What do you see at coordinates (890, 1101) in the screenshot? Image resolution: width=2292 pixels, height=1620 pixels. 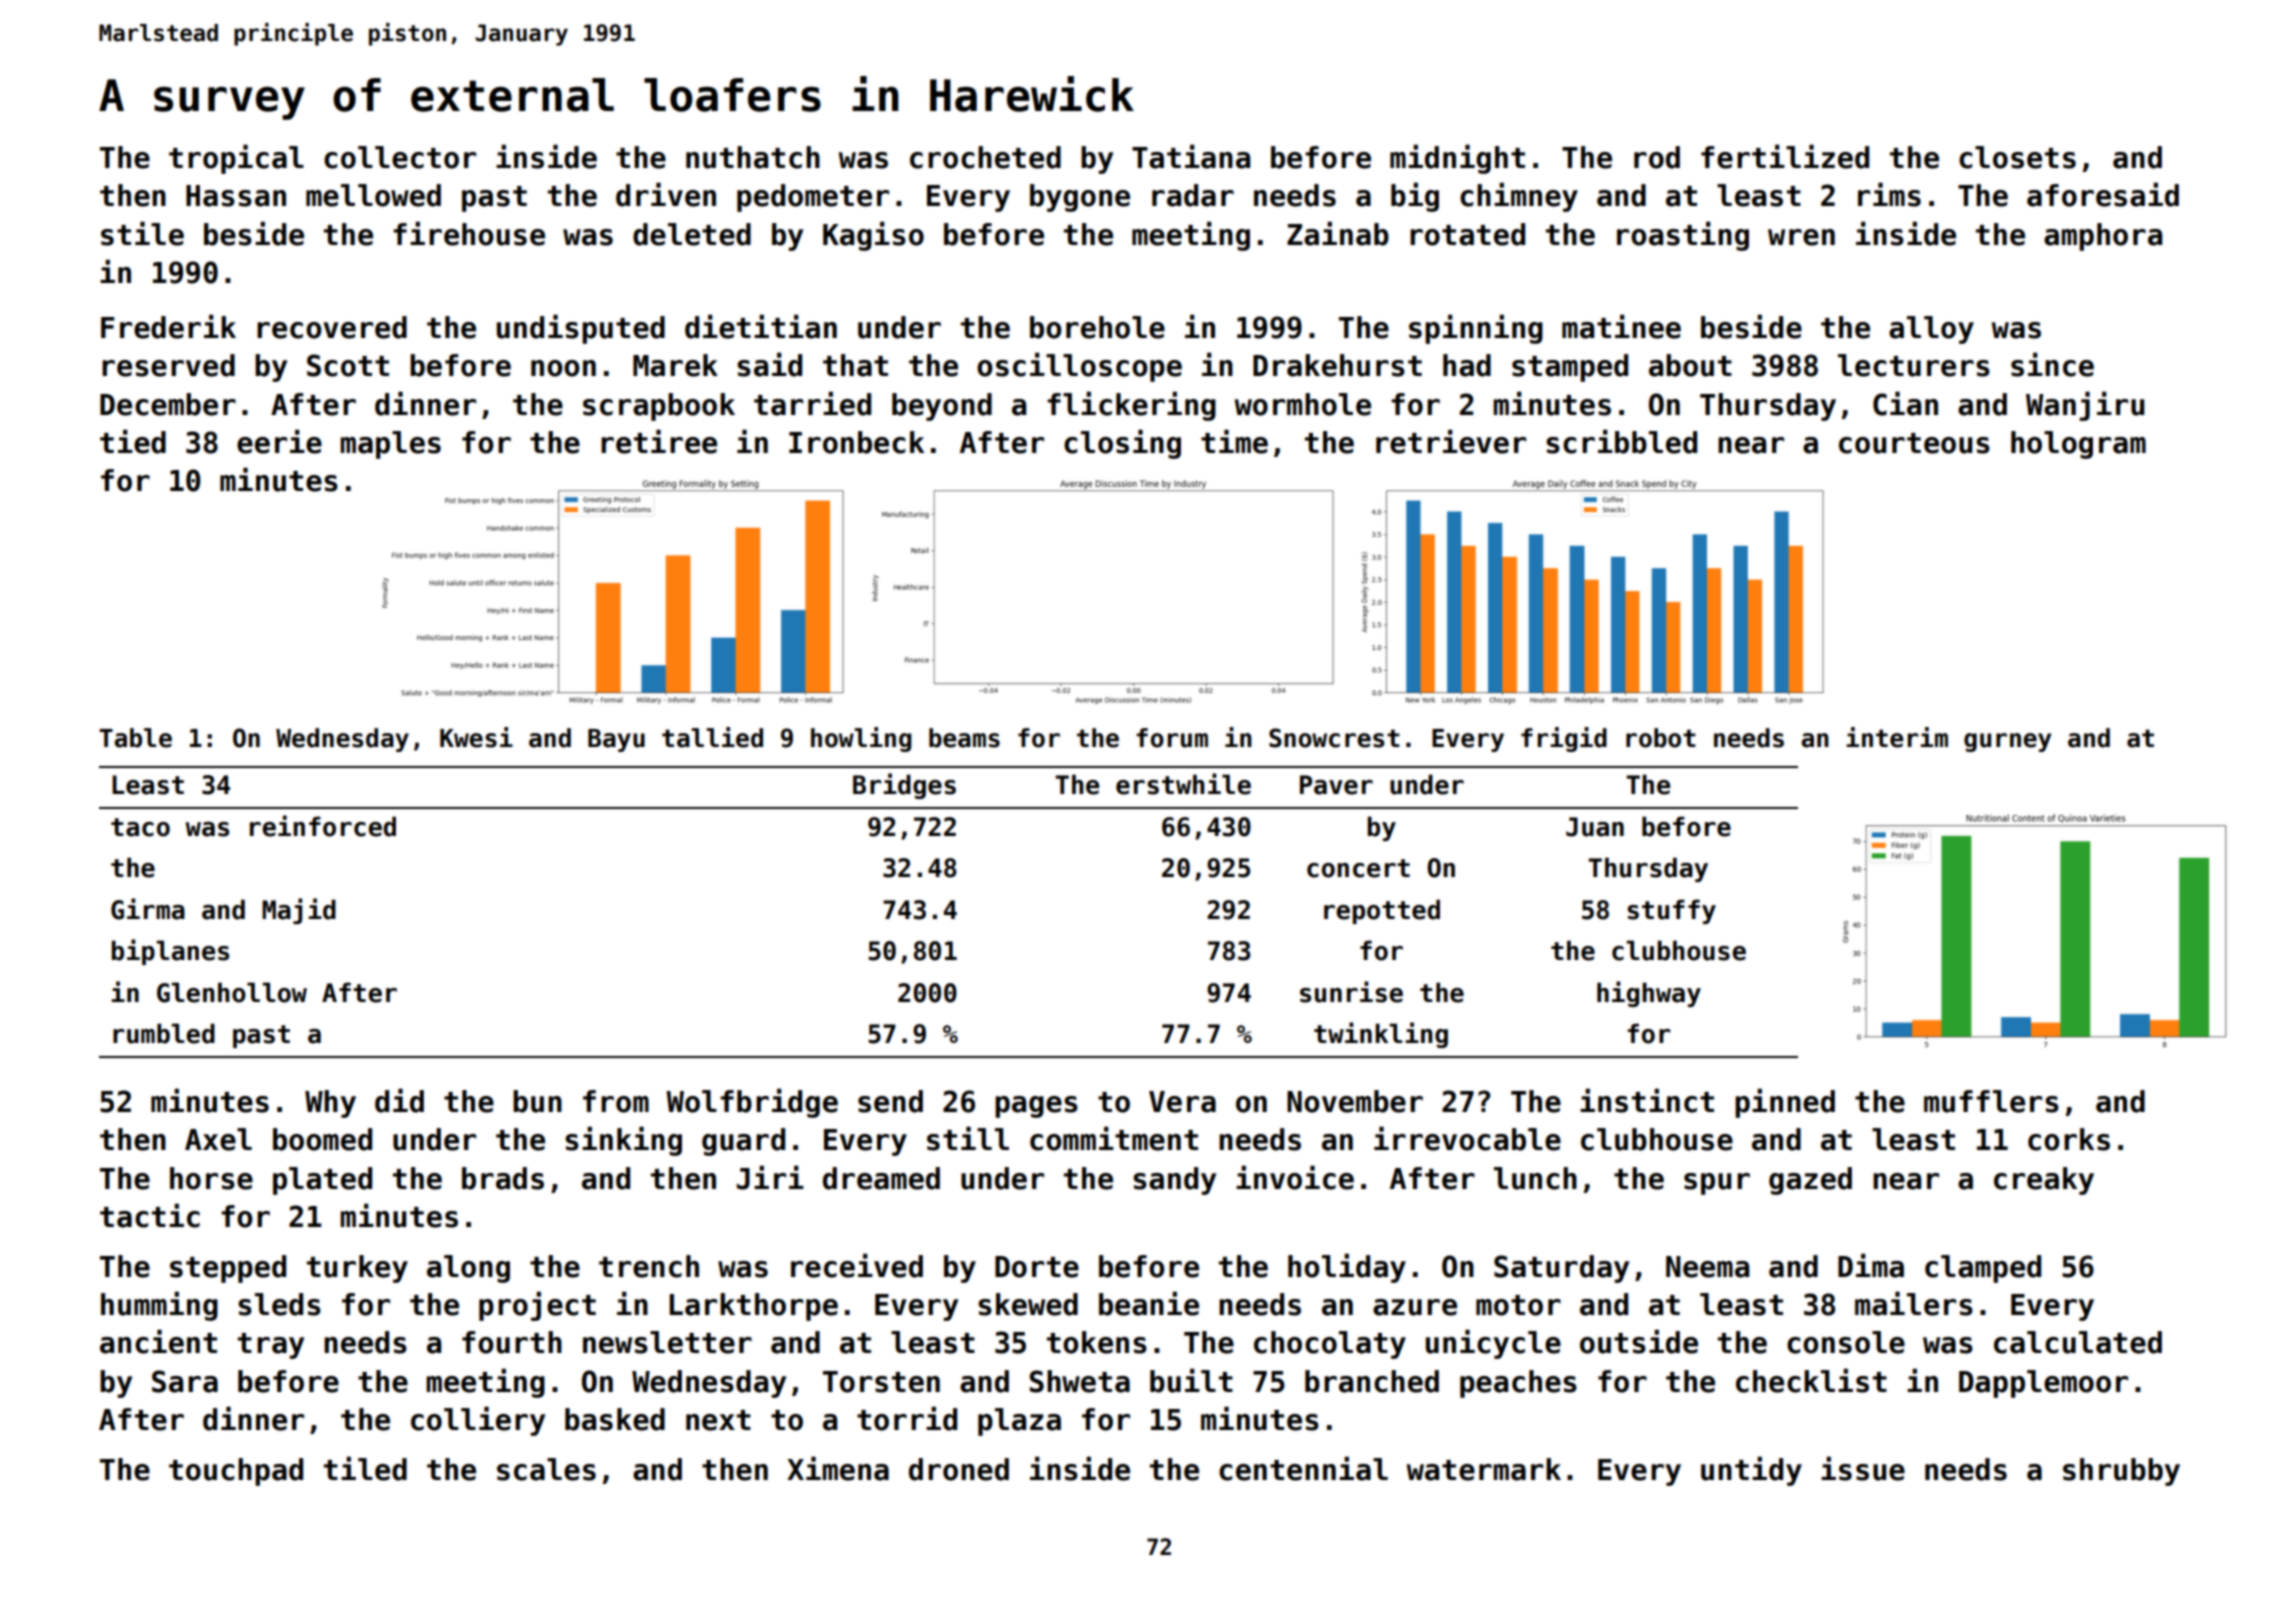 I see `send` at bounding box center [890, 1101].
